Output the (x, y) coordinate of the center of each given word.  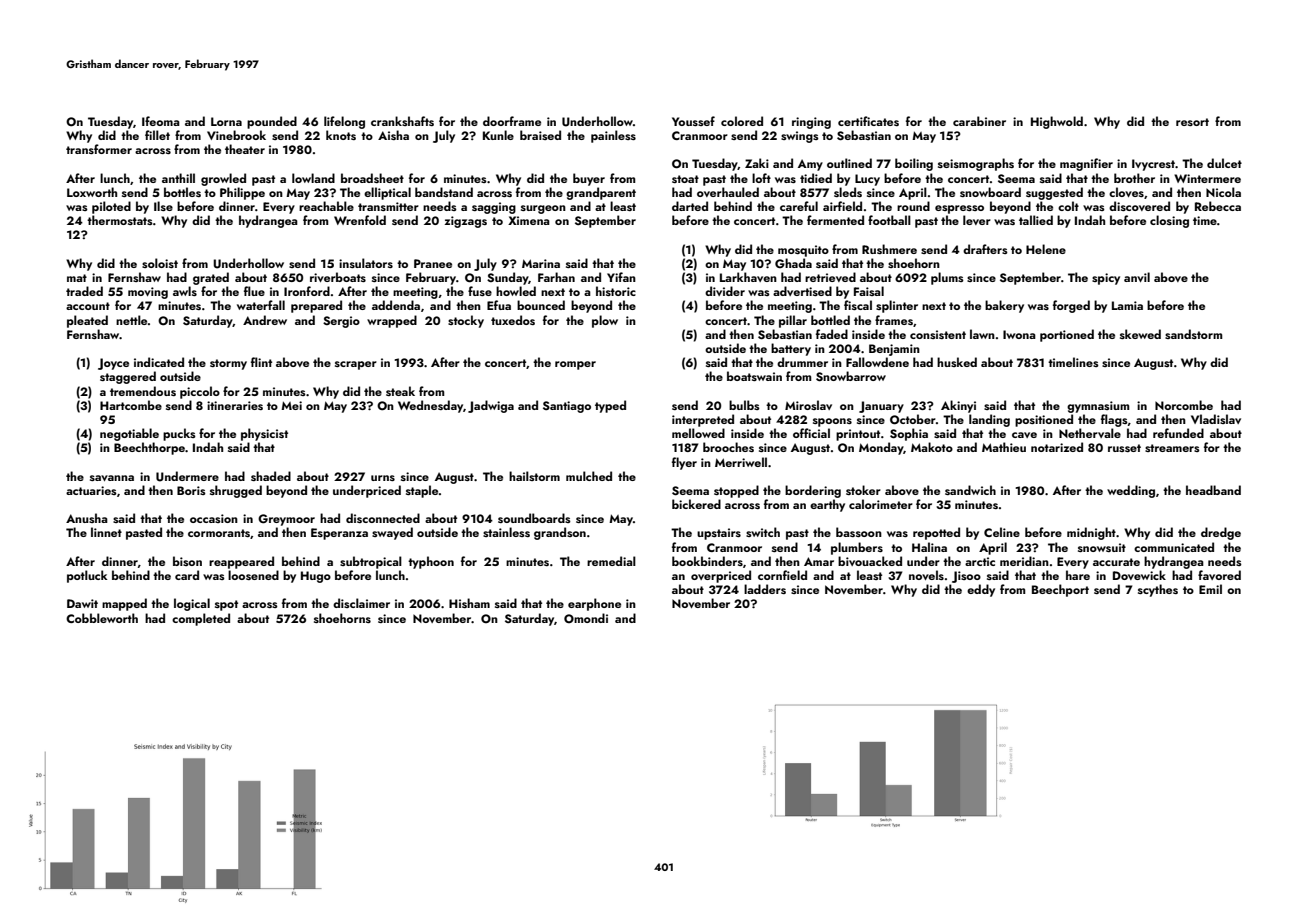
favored (1219, 575)
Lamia (1127, 305)
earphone (594, 604)
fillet (157, 135)
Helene (1046, 249)
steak (400, 391)
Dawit (82, 603)
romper (575, 365)
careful (799, 206)
